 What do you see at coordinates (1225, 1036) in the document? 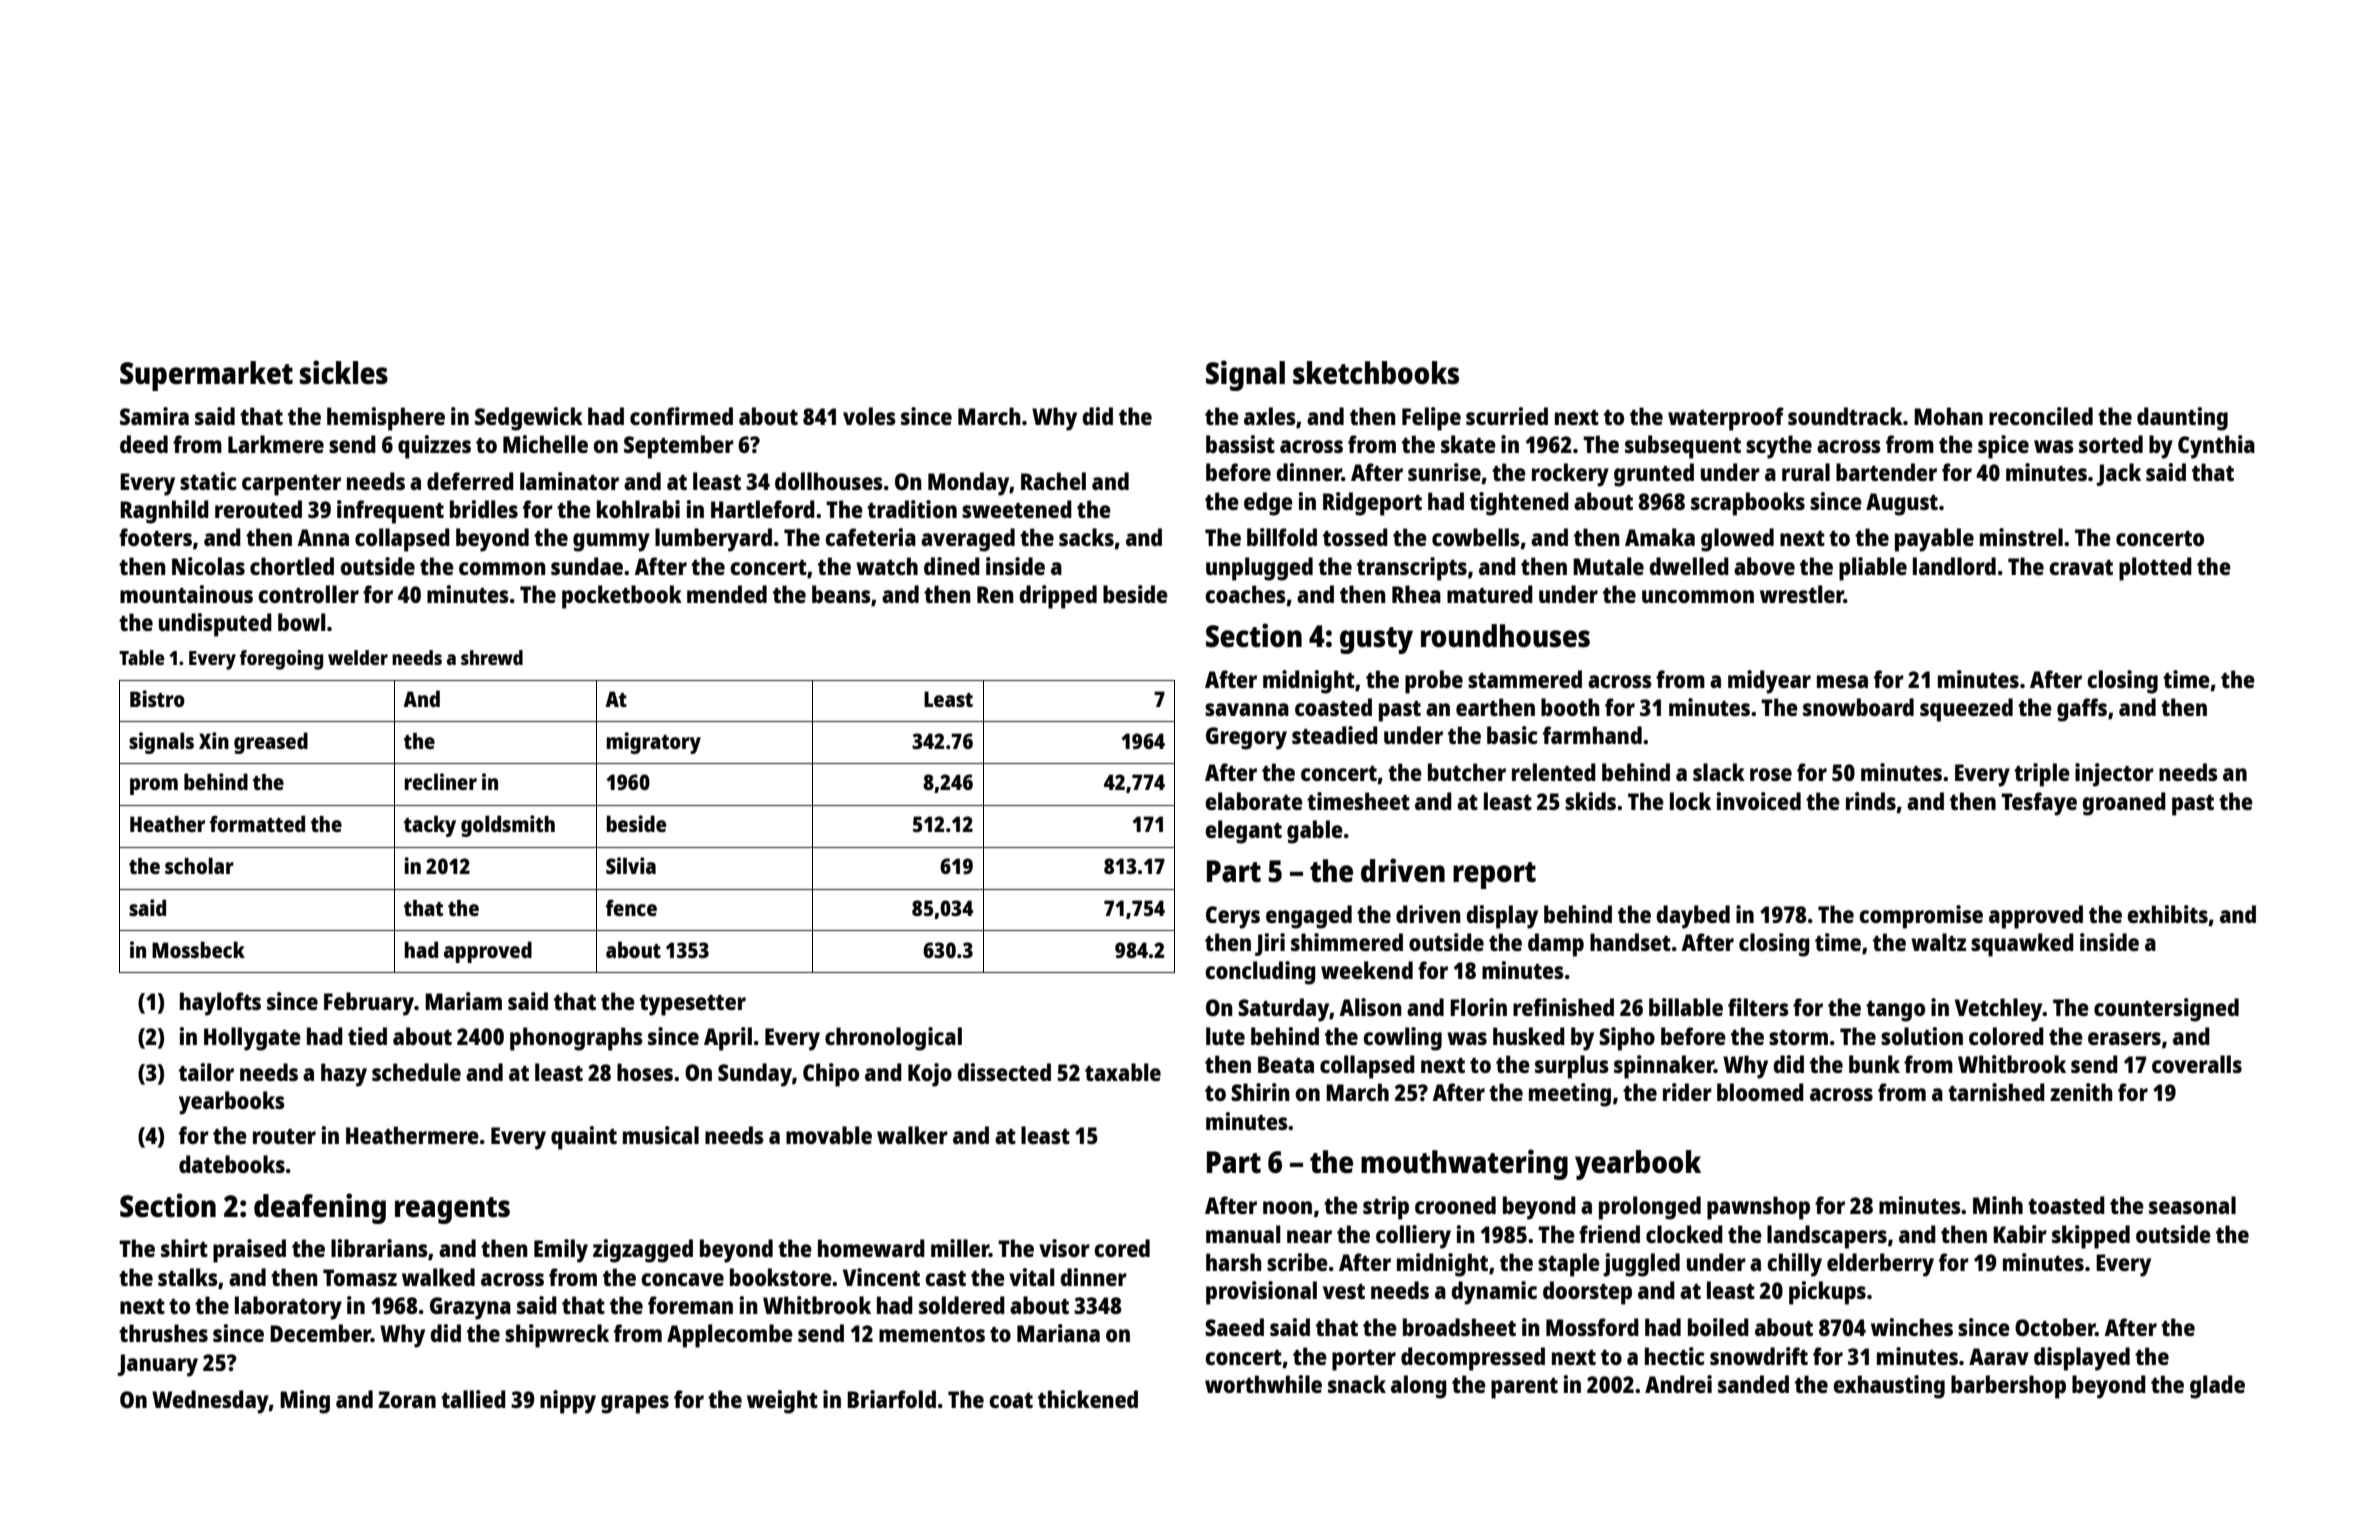
I see `lute` at bounding box center [1225, 1036].
